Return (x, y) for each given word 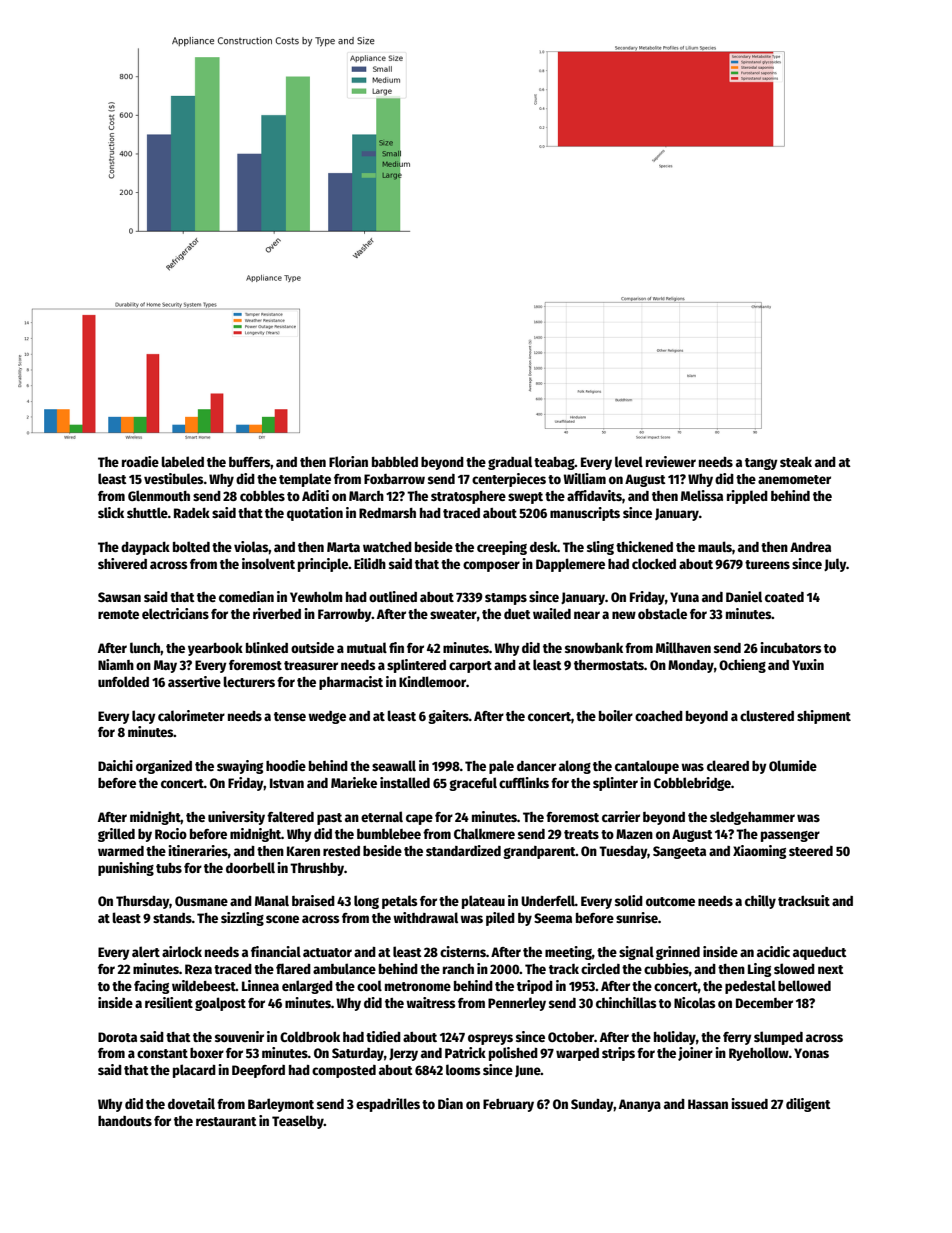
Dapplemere (570, 565)
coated (784, 597)
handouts (125, 1121)
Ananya (640, 1105)
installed (405, 782)
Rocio (171, 833)
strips (618, 1054)
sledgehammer (752, 818)
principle (323, 565)
